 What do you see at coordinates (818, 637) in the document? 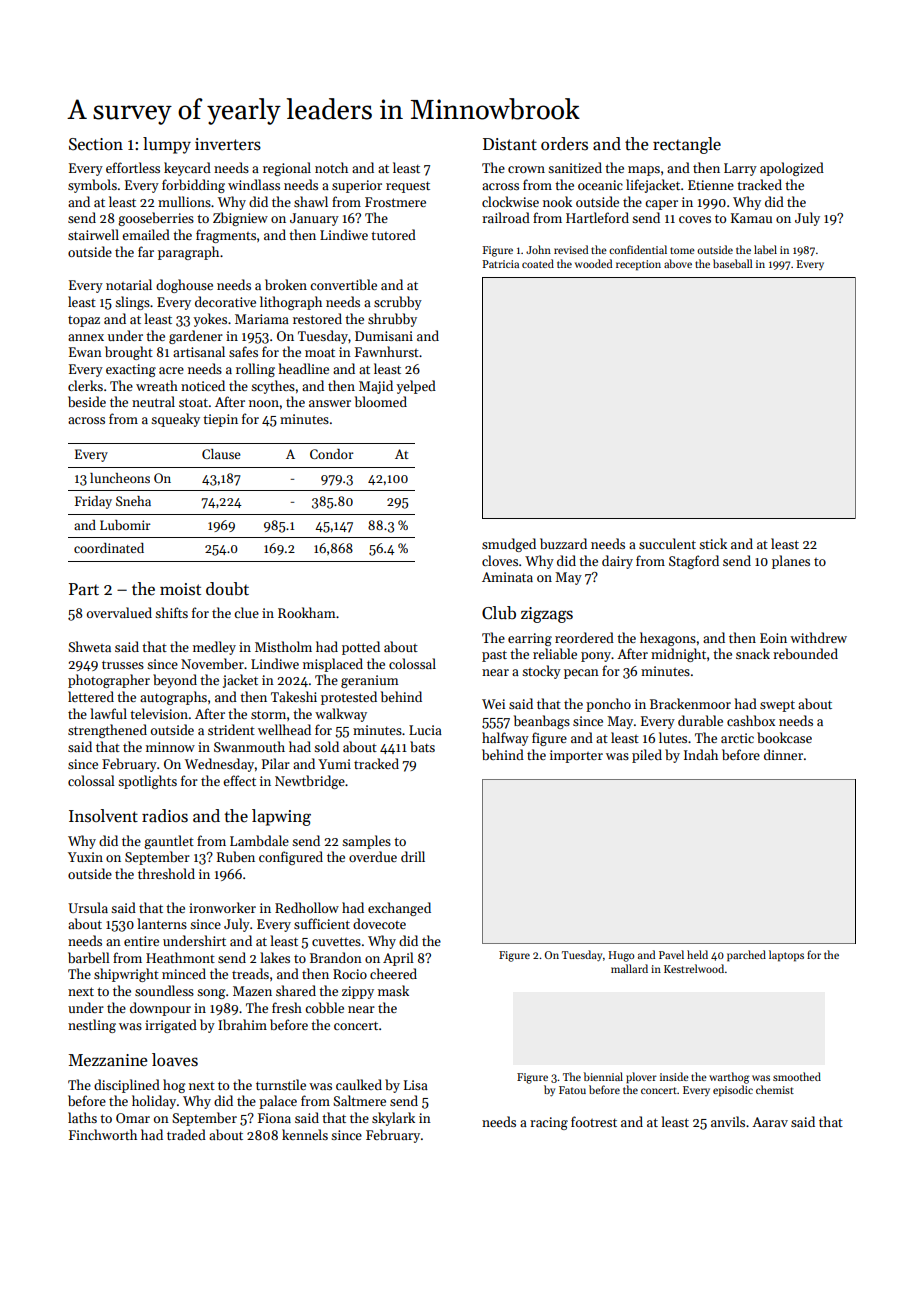
I see `withdrew` at bounding box center [818, 637].
